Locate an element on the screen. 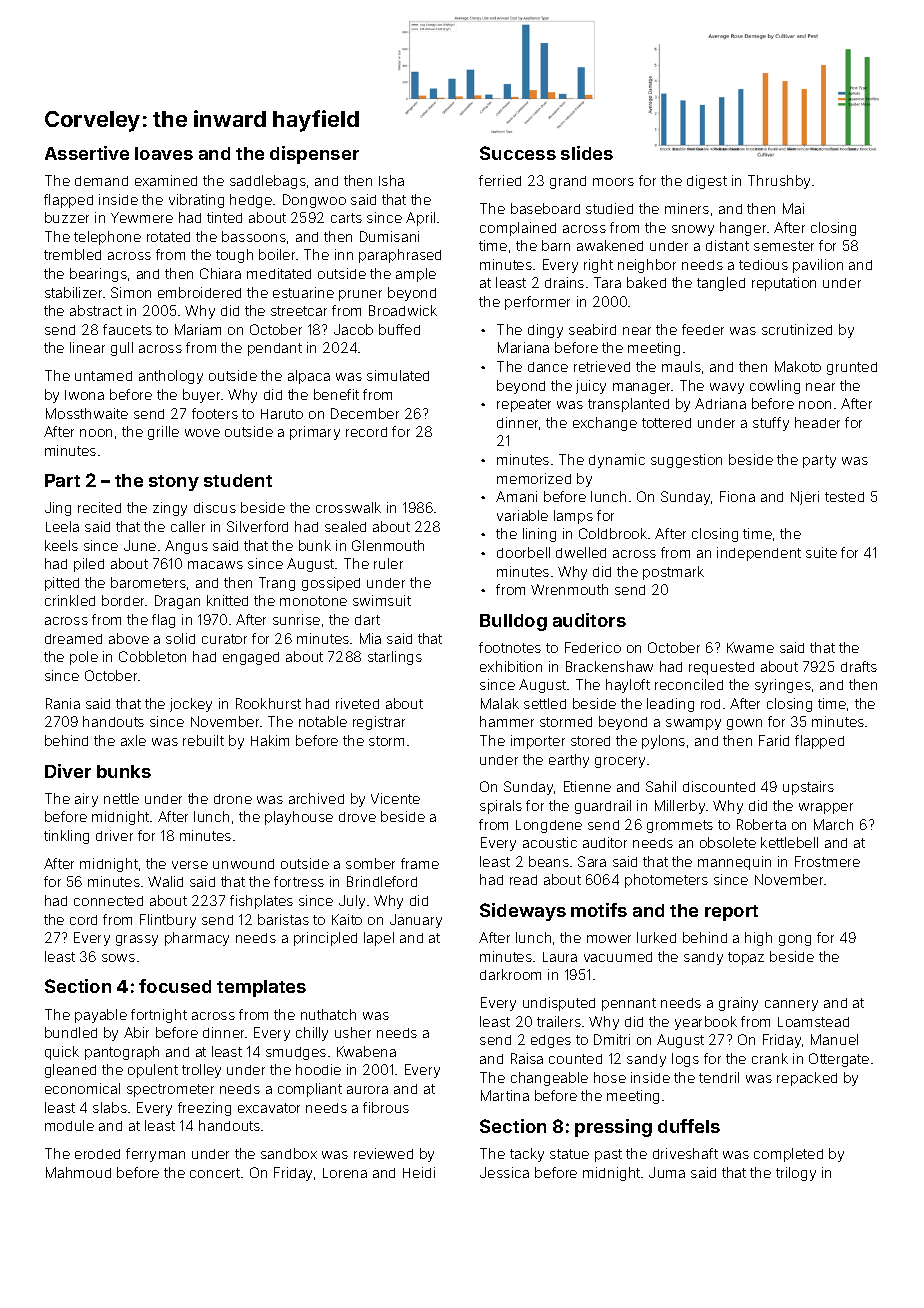 The width and height of the screenshot is (924, 1308). frame is located at coordinates (420, 863).
